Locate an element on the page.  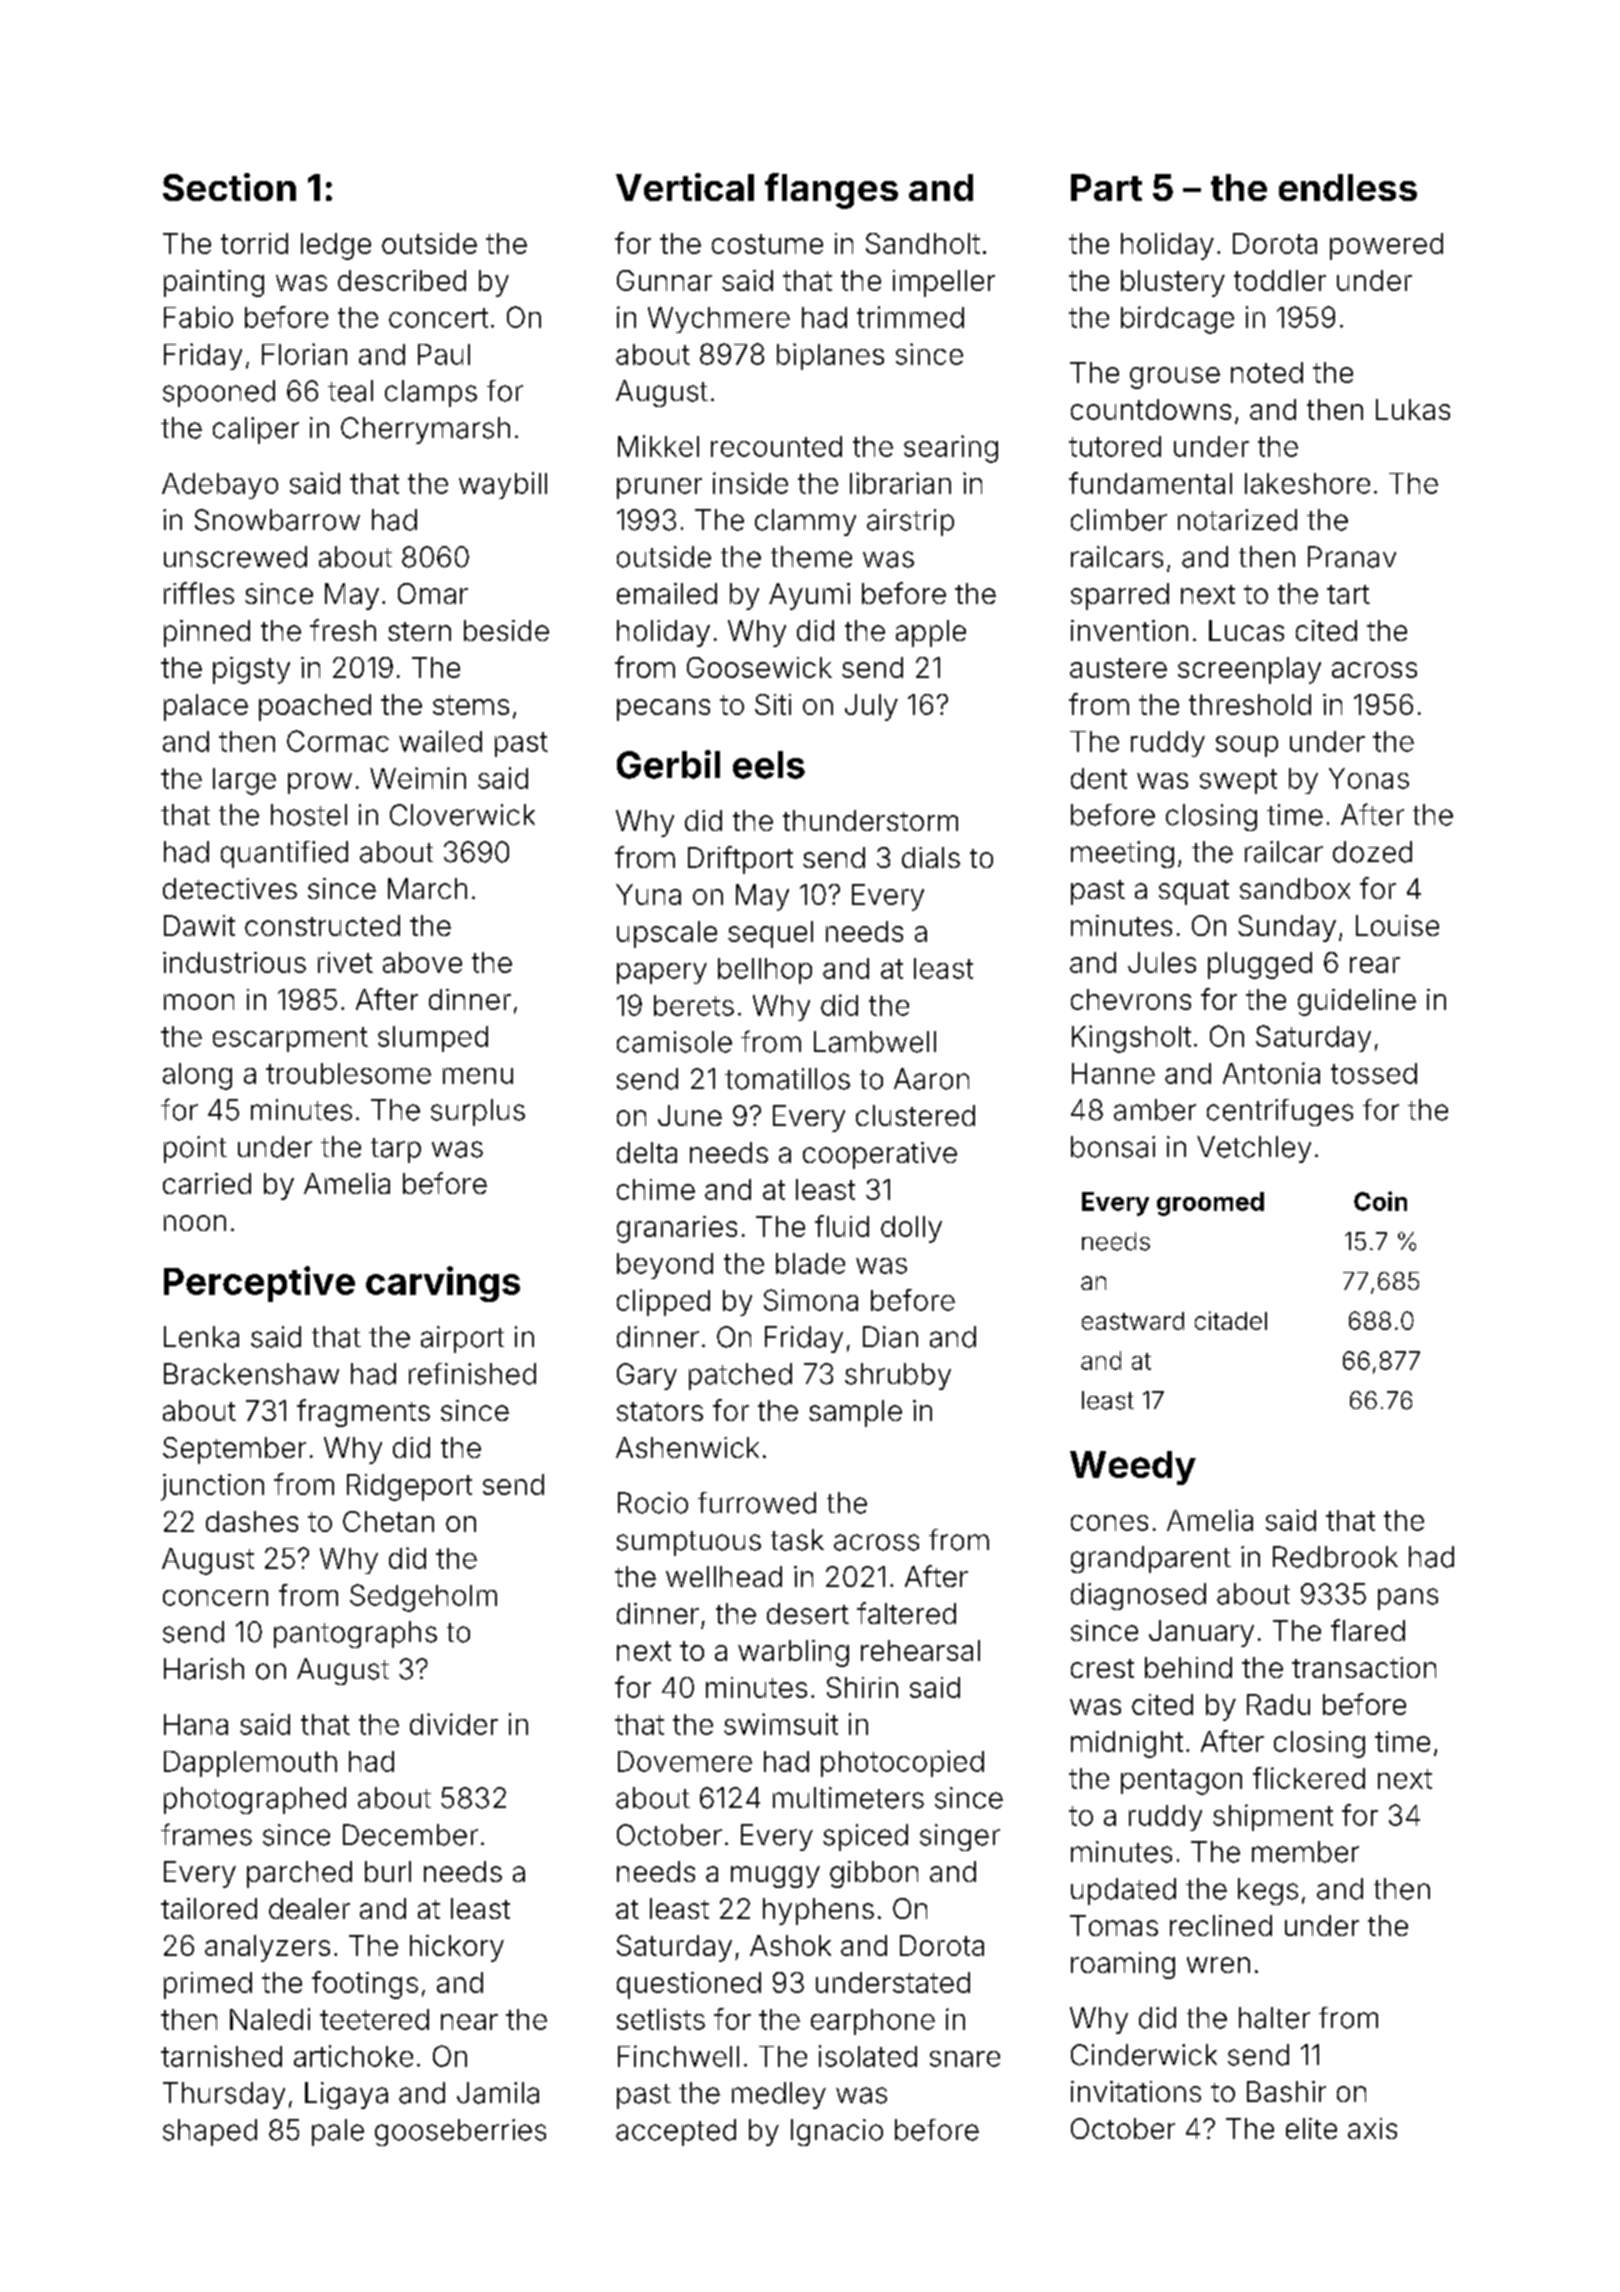
refinished is located at coordinates (472, 1374).
